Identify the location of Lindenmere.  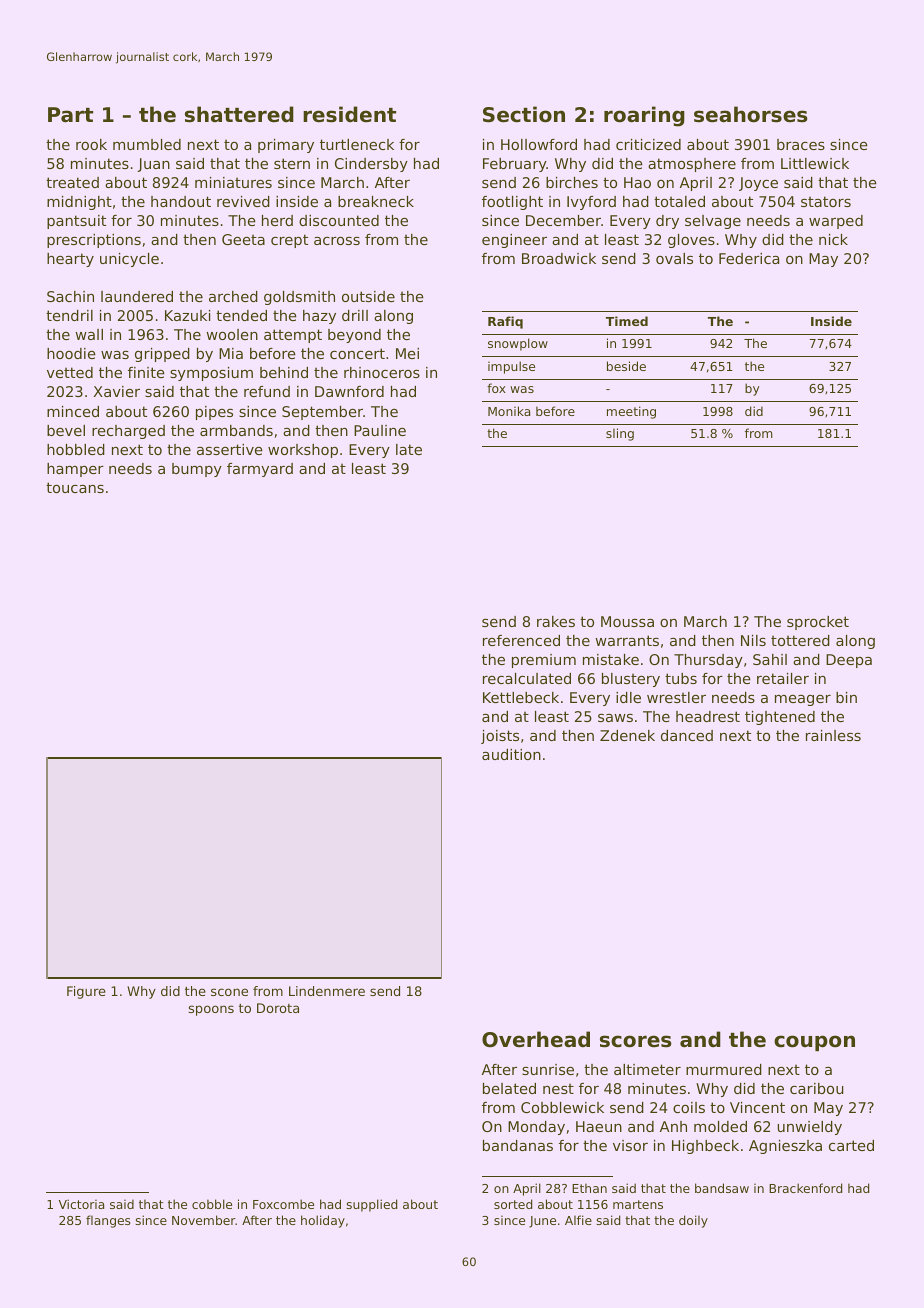
(327, 991).
